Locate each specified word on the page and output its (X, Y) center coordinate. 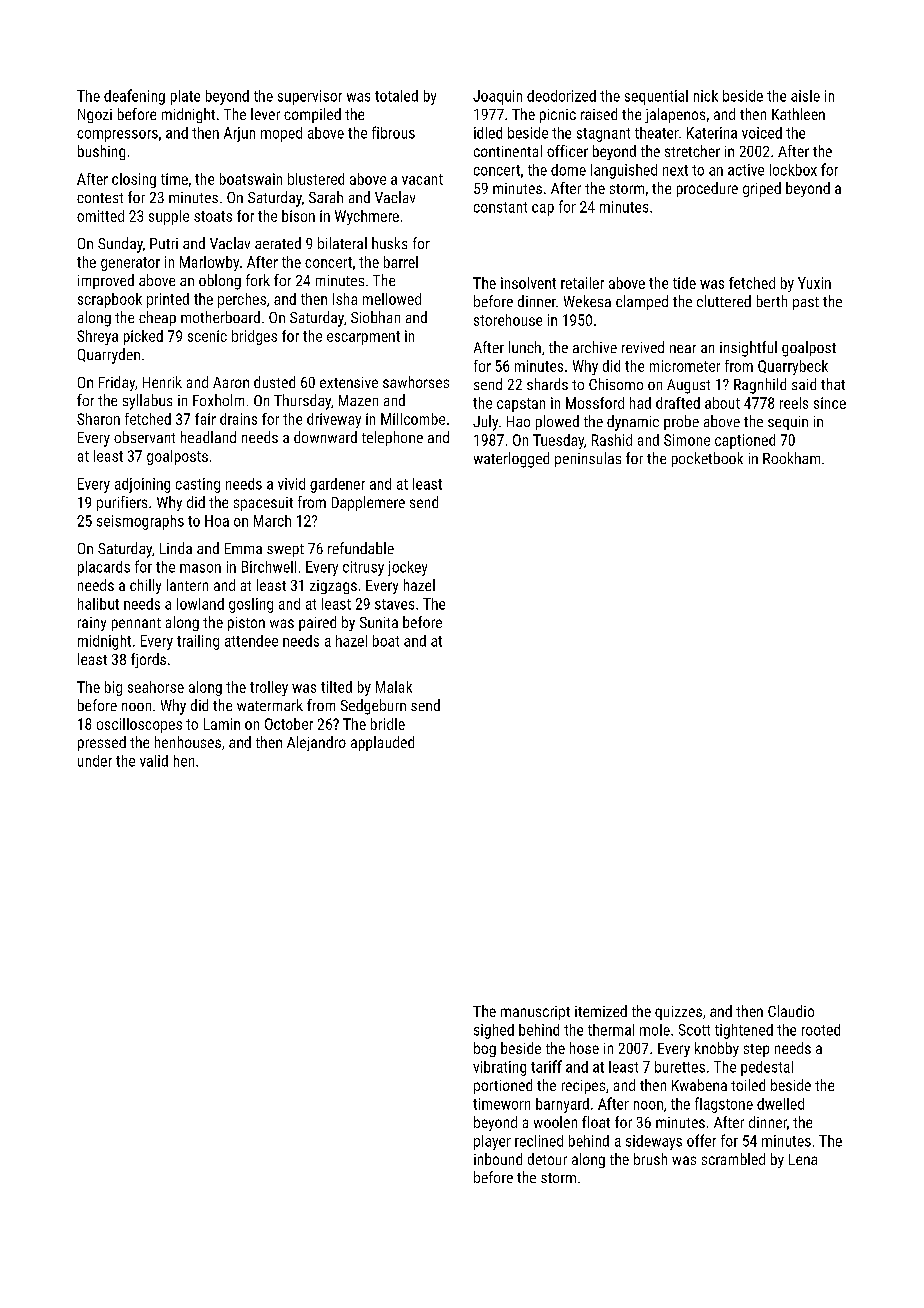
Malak (394, 687)
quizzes (678, 1013)
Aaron (231, 382)
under (95, 761)
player (492, 1142)
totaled (396, 96)
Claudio (791, 1011)
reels (794, 403)
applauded (382, 743)
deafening (134, 97)
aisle (805, 96)
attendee (251, 641)
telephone (392, 438)
